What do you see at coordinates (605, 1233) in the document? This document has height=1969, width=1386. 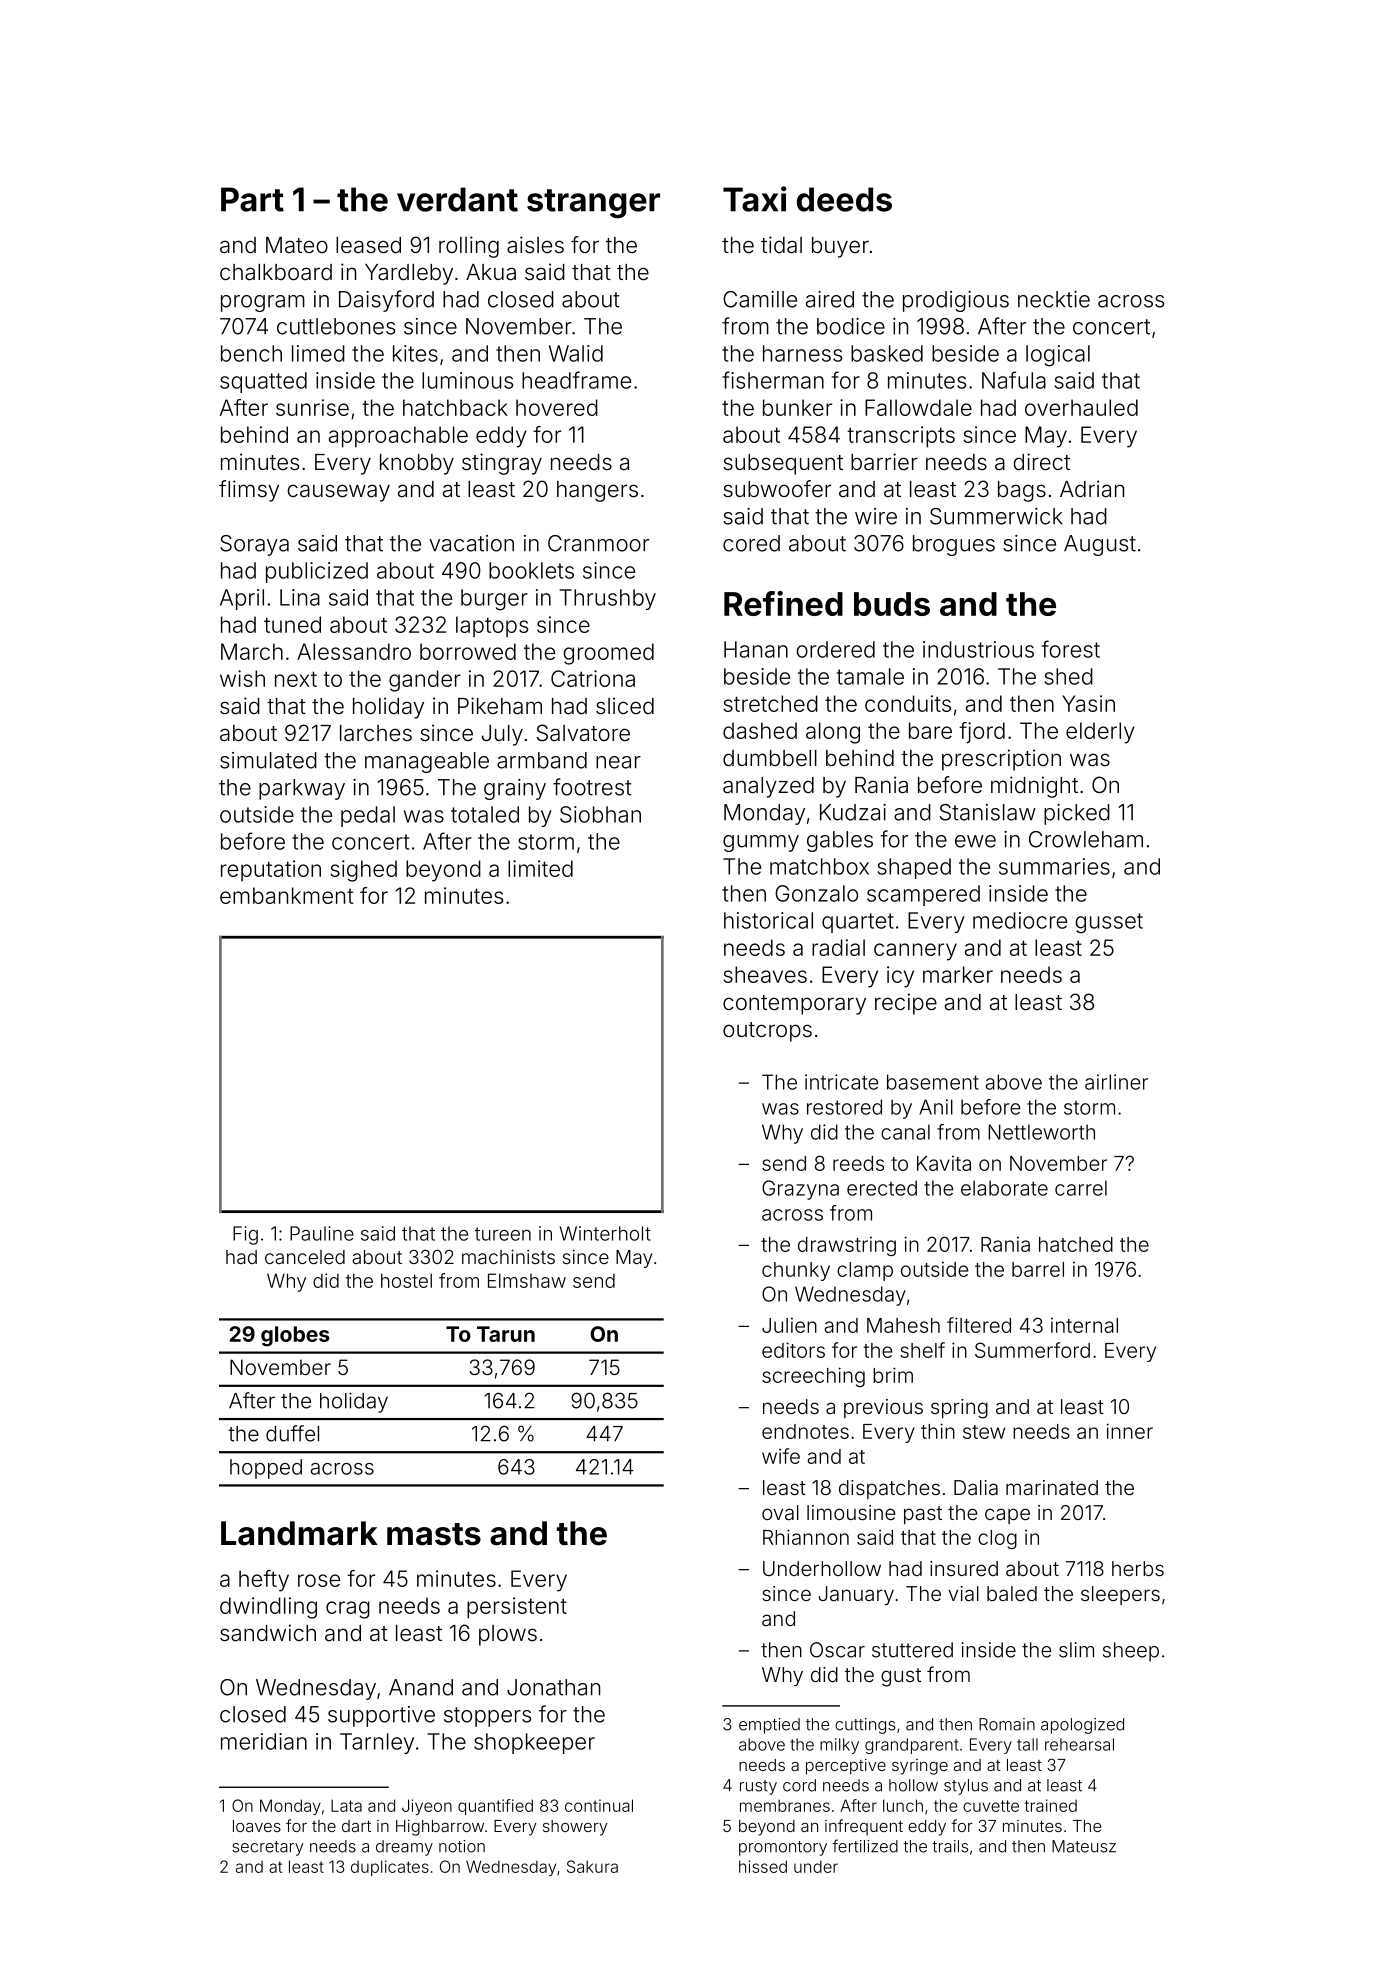 I see `Winterholt` at bounding box center [605, 1233].
